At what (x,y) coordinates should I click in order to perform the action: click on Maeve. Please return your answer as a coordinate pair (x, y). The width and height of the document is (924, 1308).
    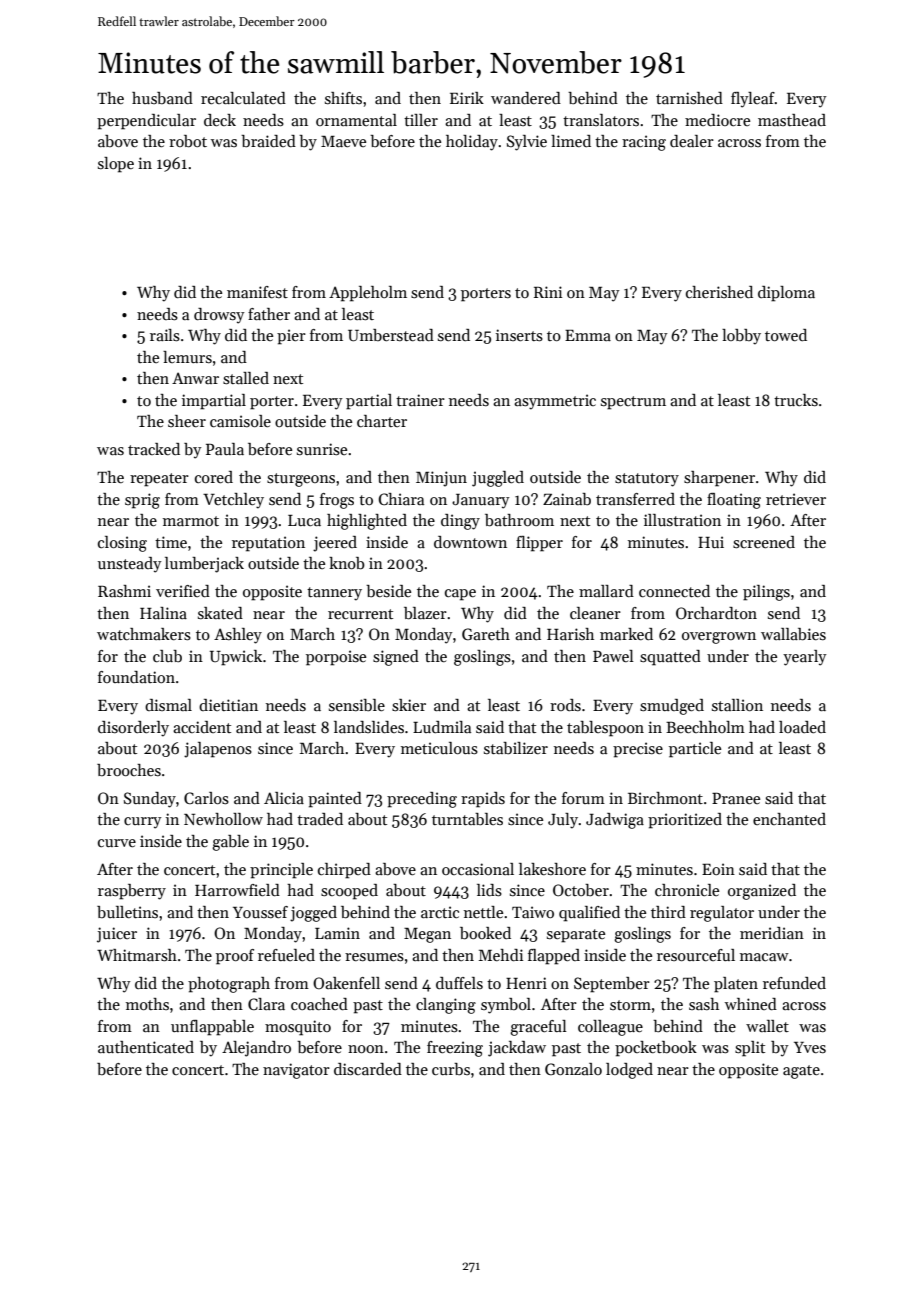
    Looking at the image, I should click on (343, 141).
